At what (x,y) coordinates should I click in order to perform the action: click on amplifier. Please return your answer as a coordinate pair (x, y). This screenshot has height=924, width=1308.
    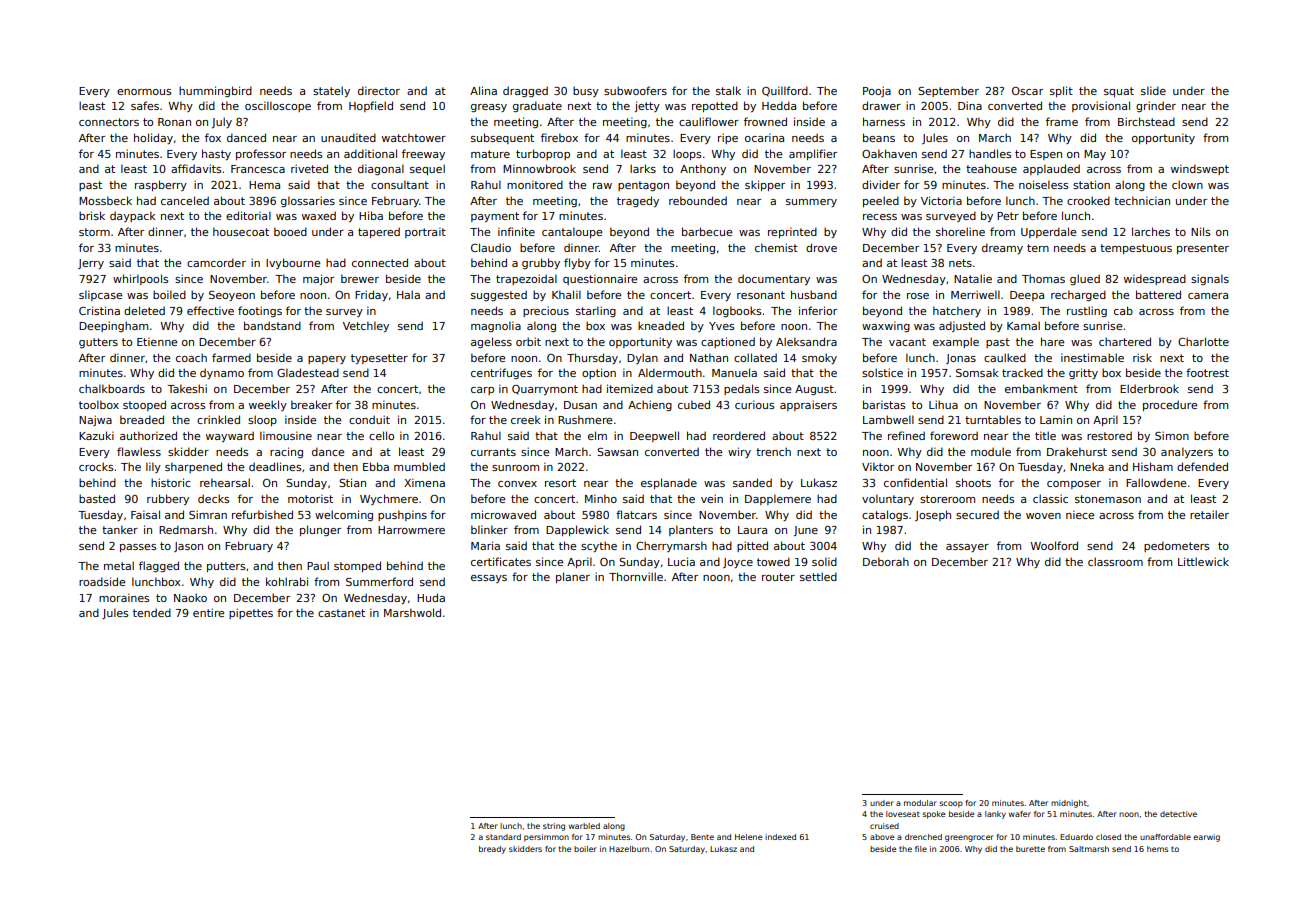
    Looking at the image, I should click on (813, 154).
